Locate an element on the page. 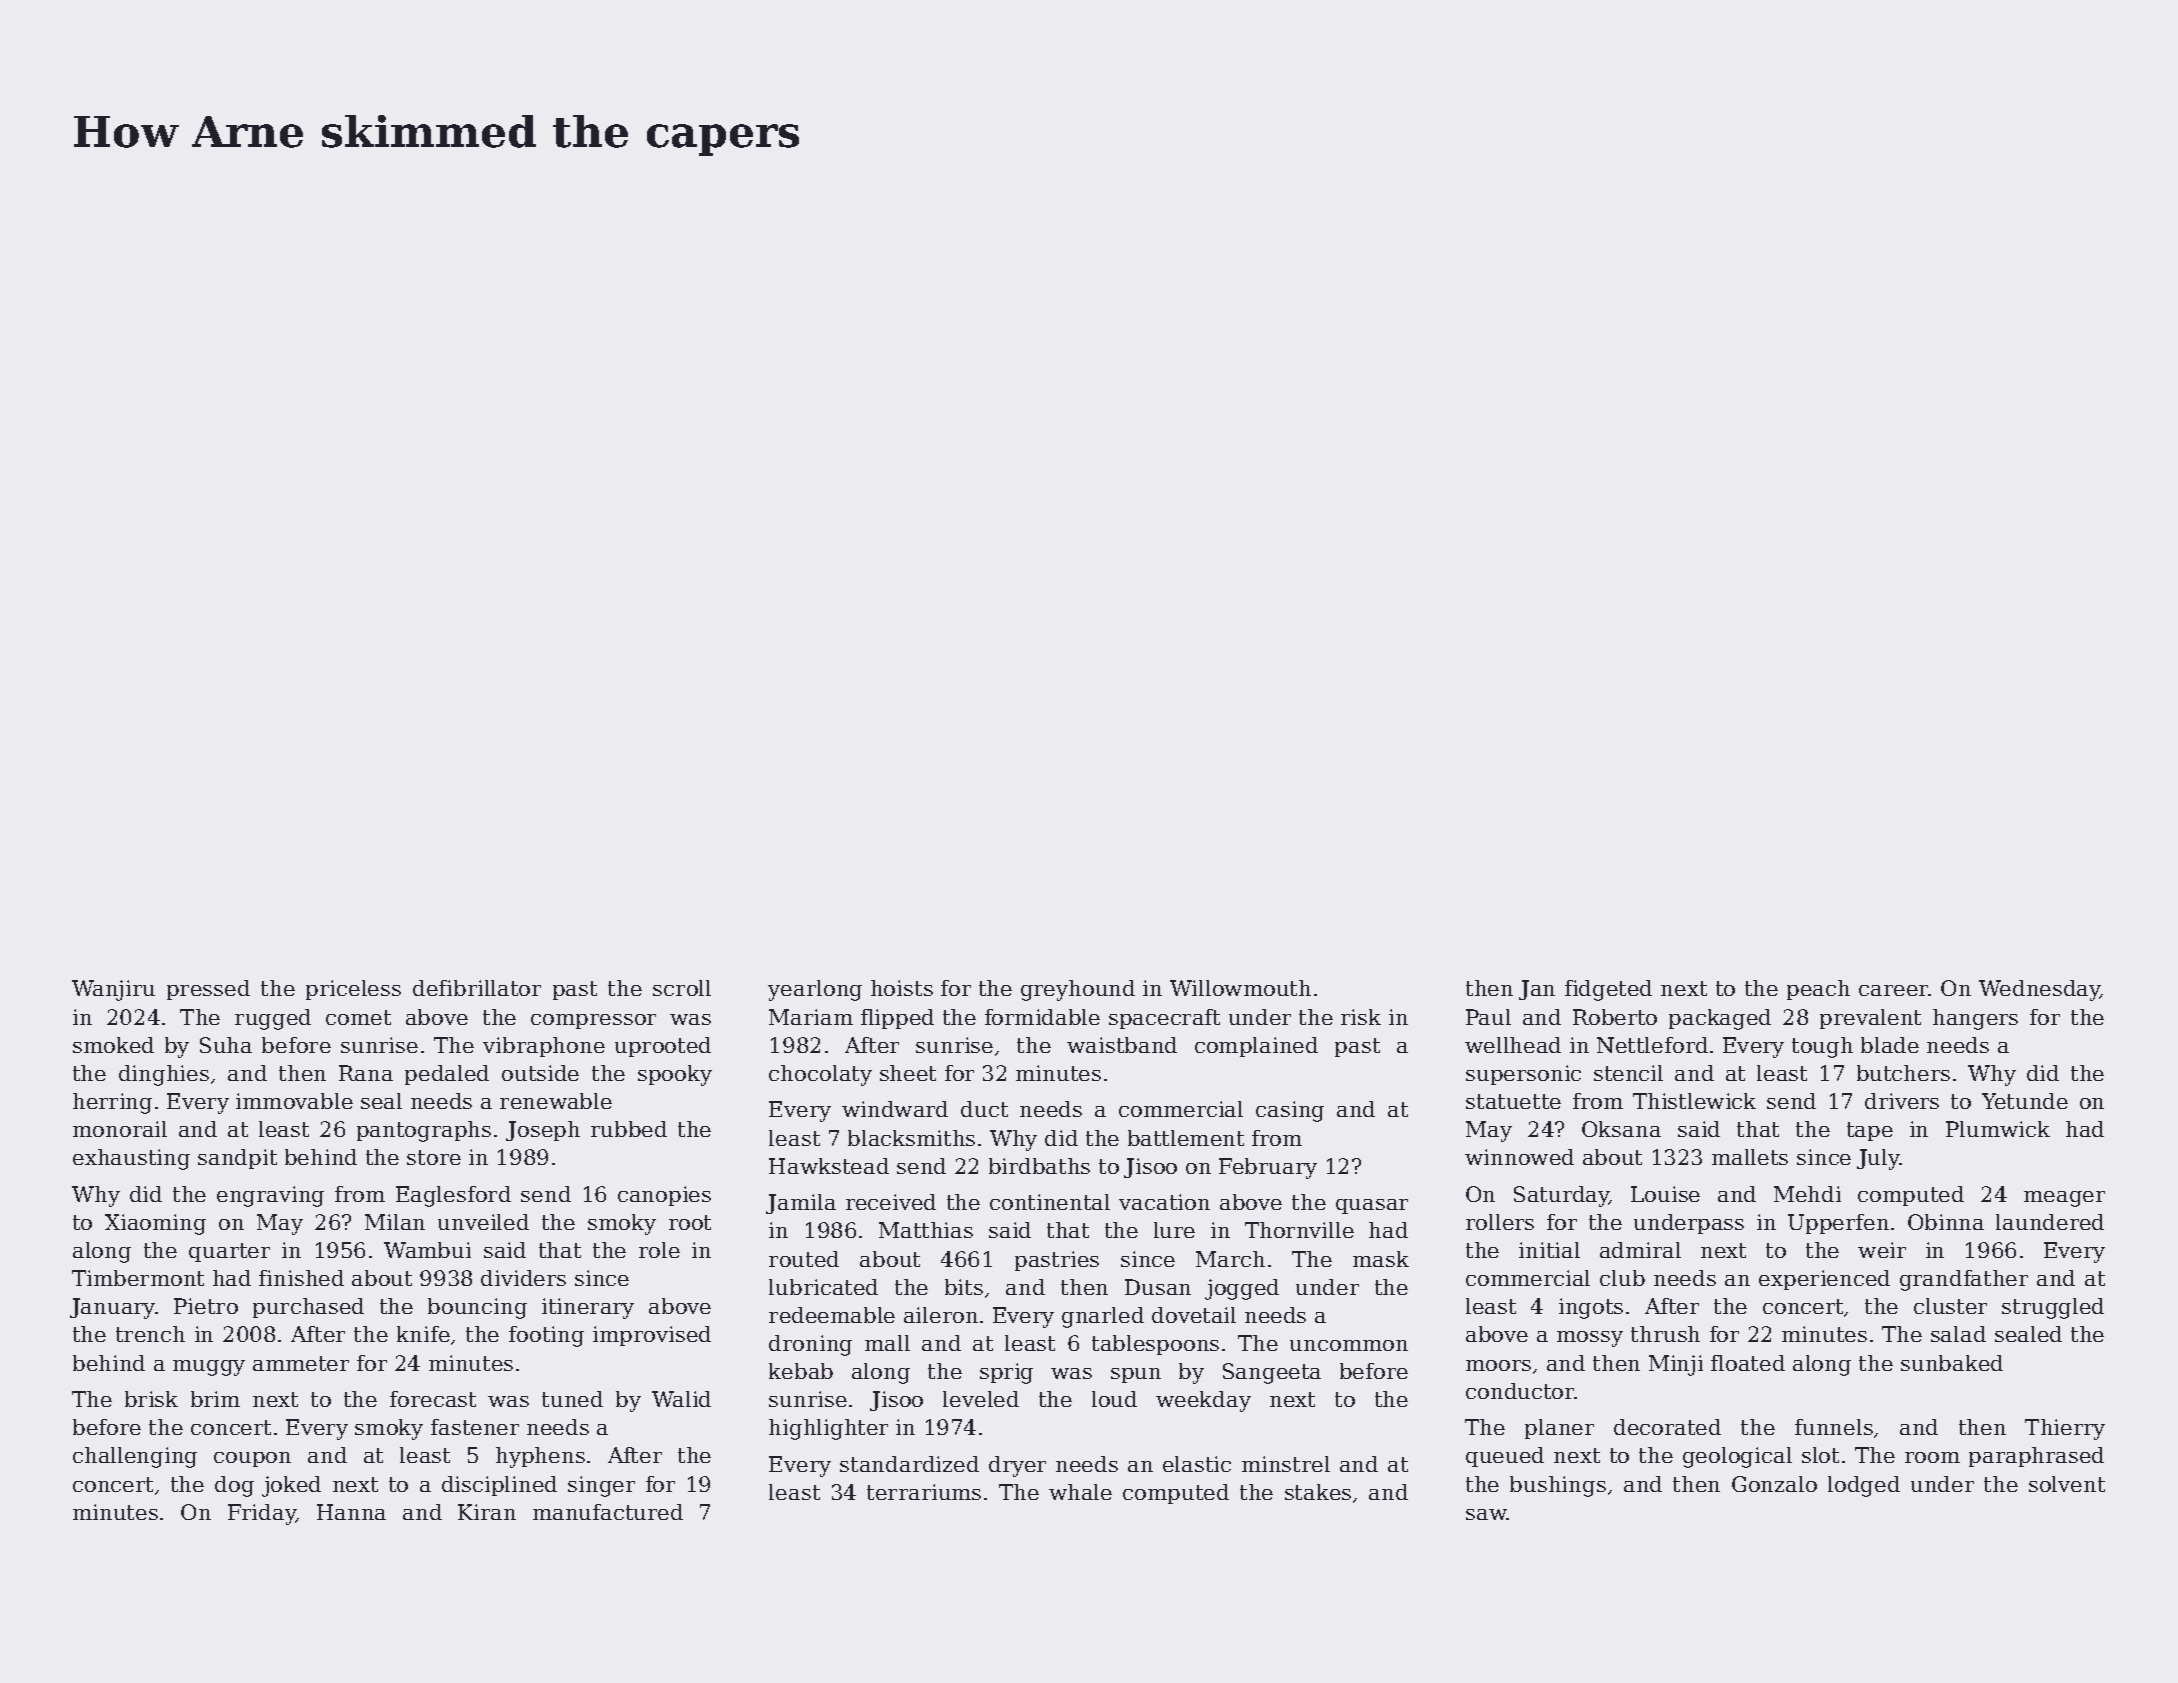 The width and height of the image is (2178, 1683). casing is located at coordinates (1290, 1111).
